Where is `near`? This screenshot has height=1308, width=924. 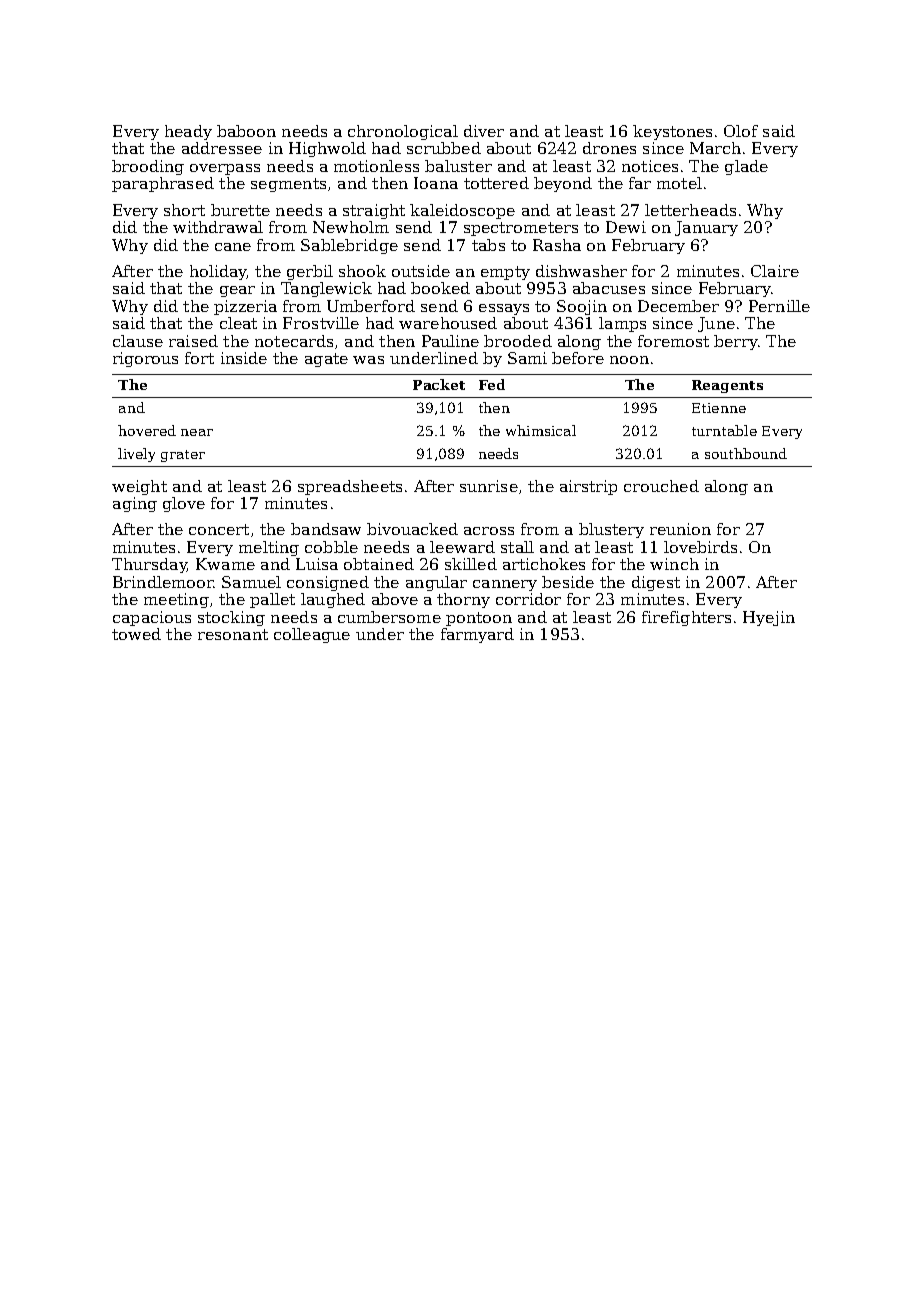
near is located at coordinates (197, 432).
